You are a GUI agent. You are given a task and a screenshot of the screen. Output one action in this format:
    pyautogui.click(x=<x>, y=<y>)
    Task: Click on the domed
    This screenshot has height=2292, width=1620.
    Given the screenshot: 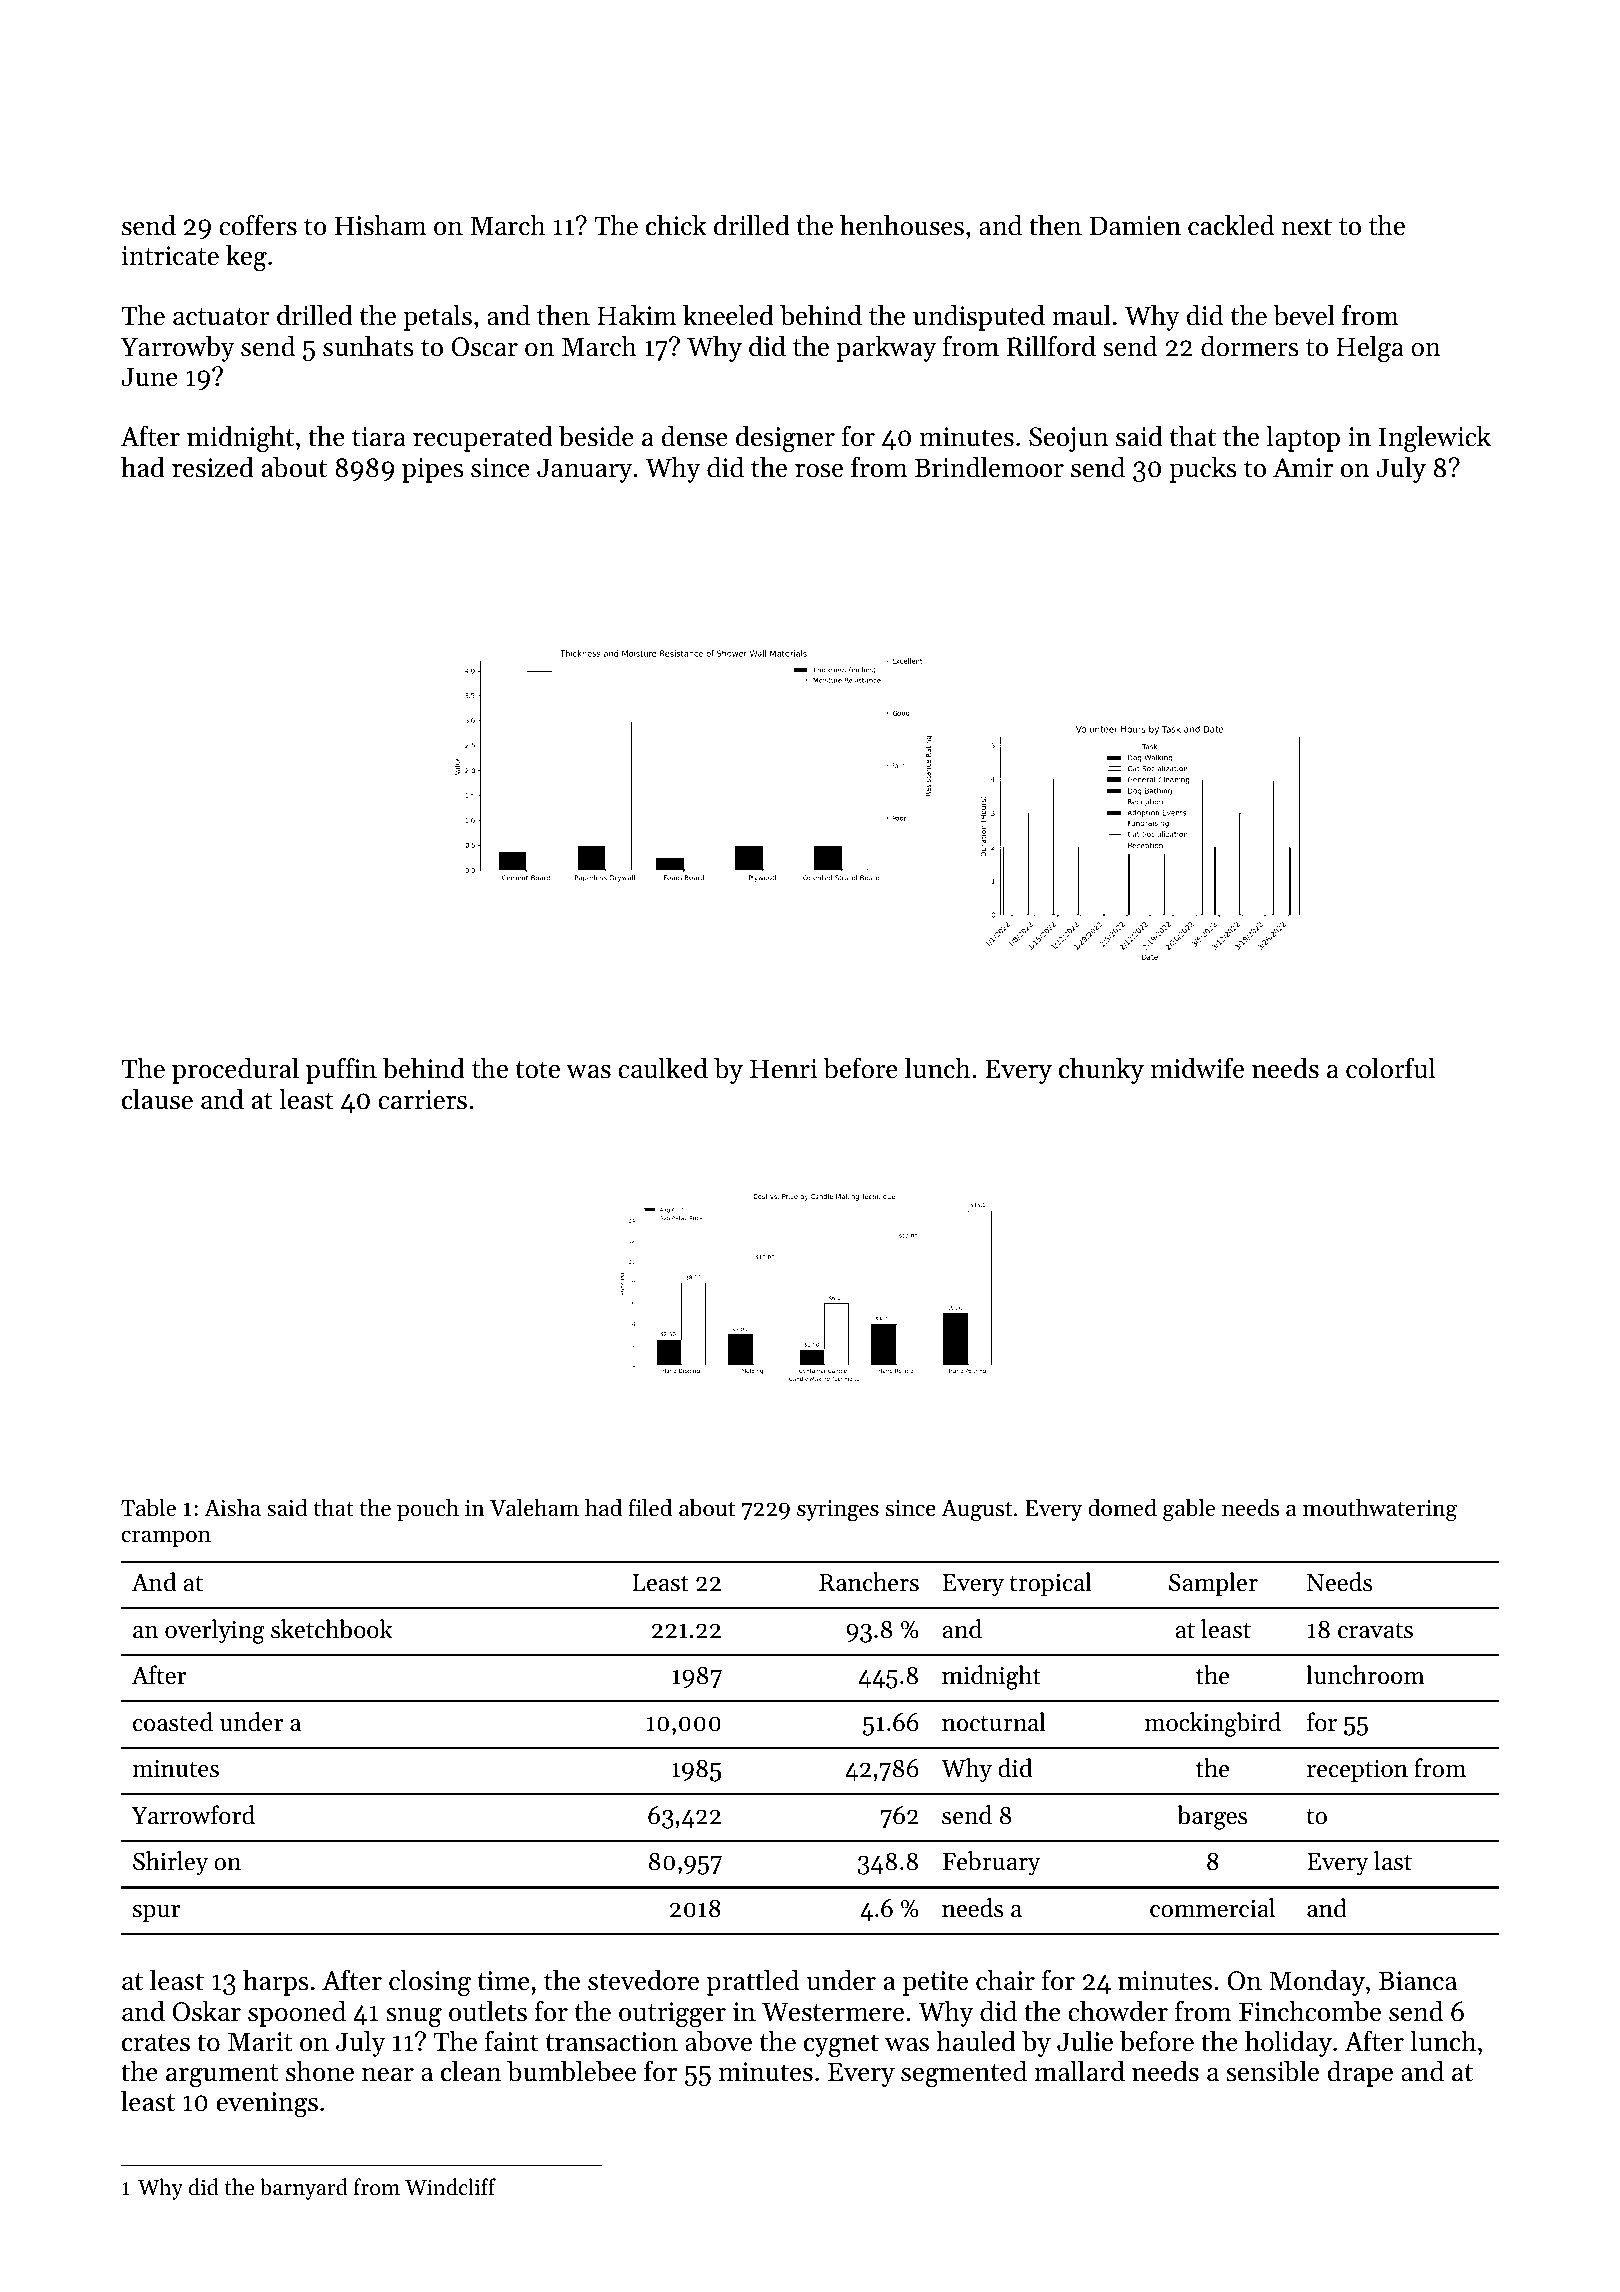 What is the action you would take?
    pyautogui.click(x=1122, y=1507)
